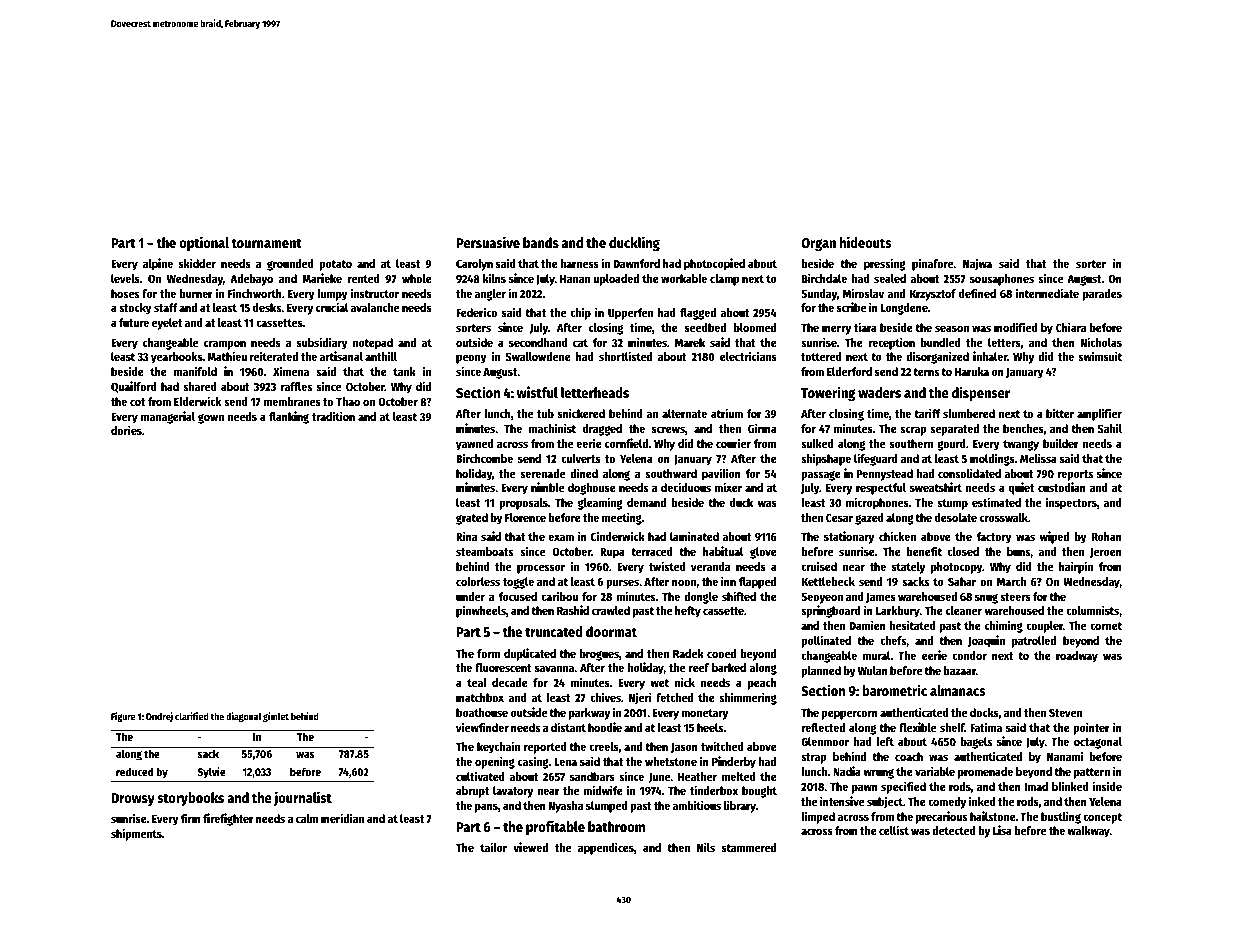  Describe the element at coordinates (474, 265) in the image. I see `Carolyn` at that location.
